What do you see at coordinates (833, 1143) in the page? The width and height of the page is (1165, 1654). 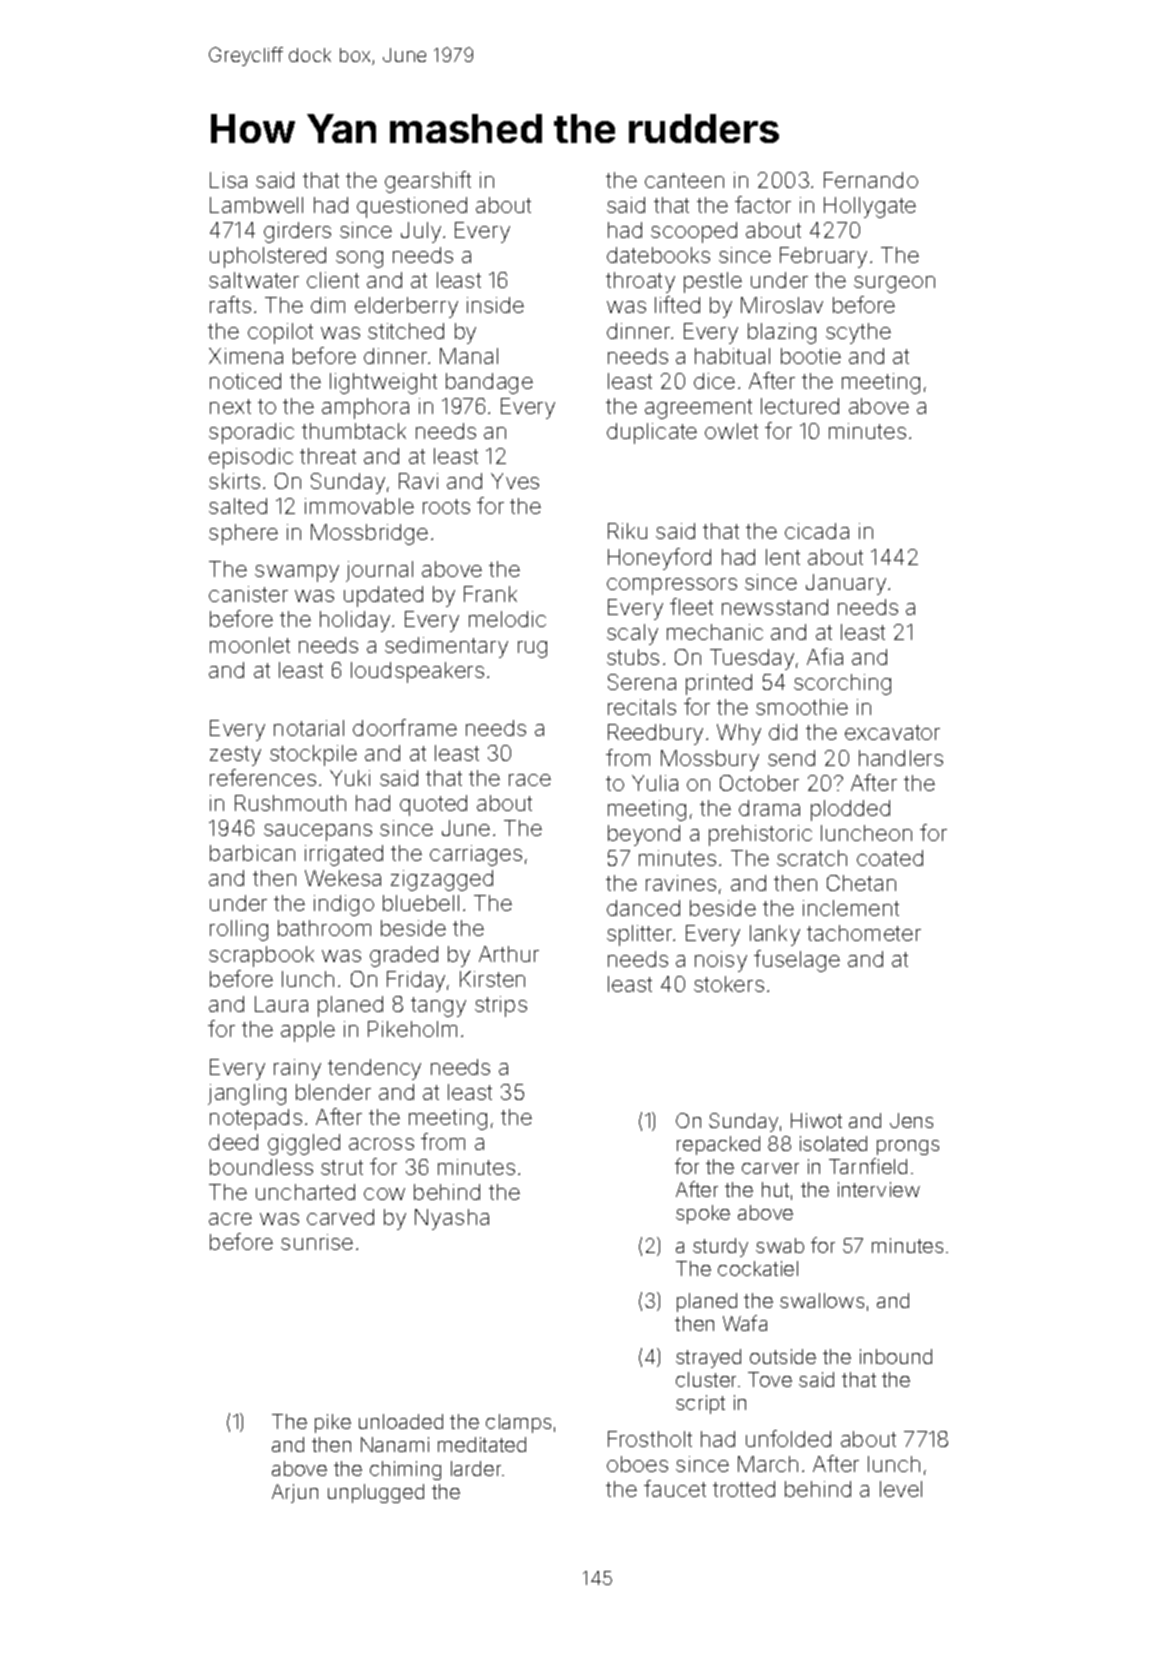 I see `isolated` at bounding box center [833, 1143].
